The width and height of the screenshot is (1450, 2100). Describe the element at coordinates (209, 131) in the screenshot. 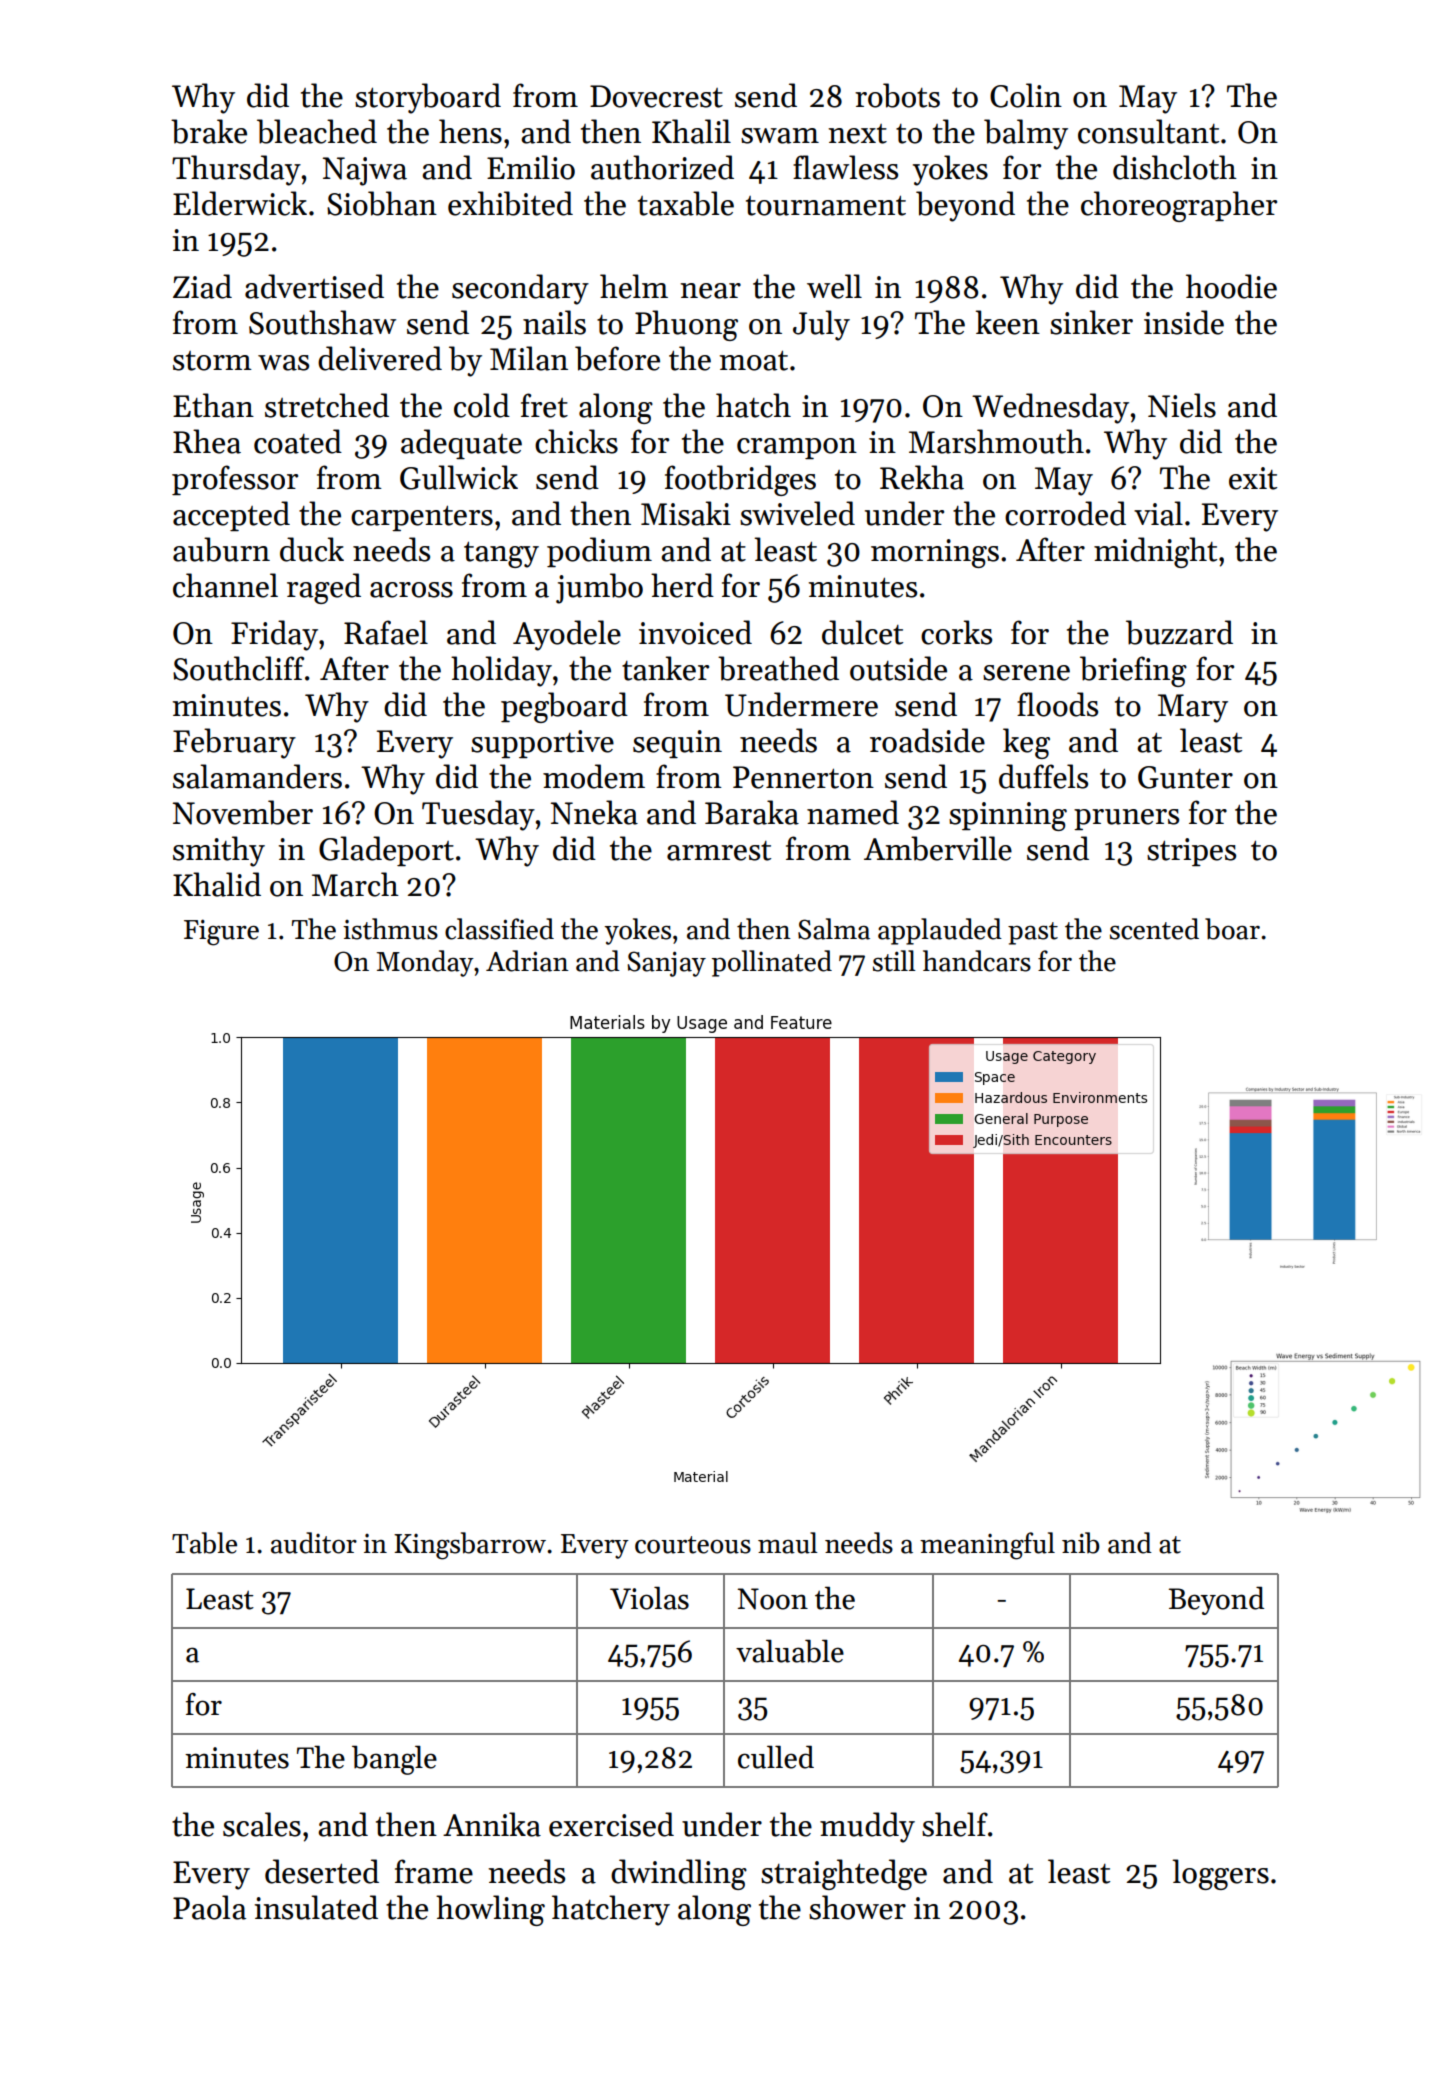

I see `brake` at that location.
